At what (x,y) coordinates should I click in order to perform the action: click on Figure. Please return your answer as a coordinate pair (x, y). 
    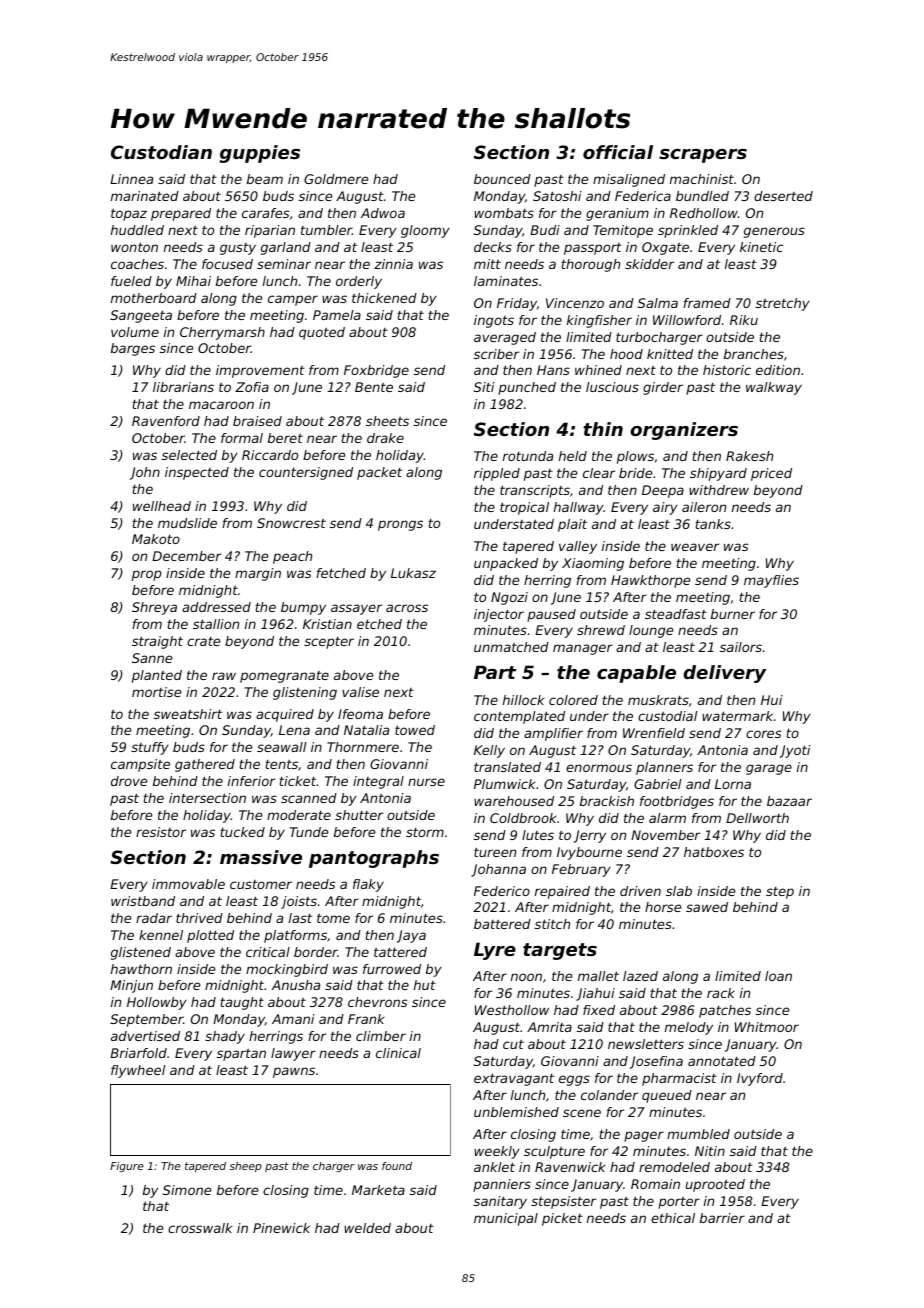
    Looking at the image, I should click on (127, 1167).
